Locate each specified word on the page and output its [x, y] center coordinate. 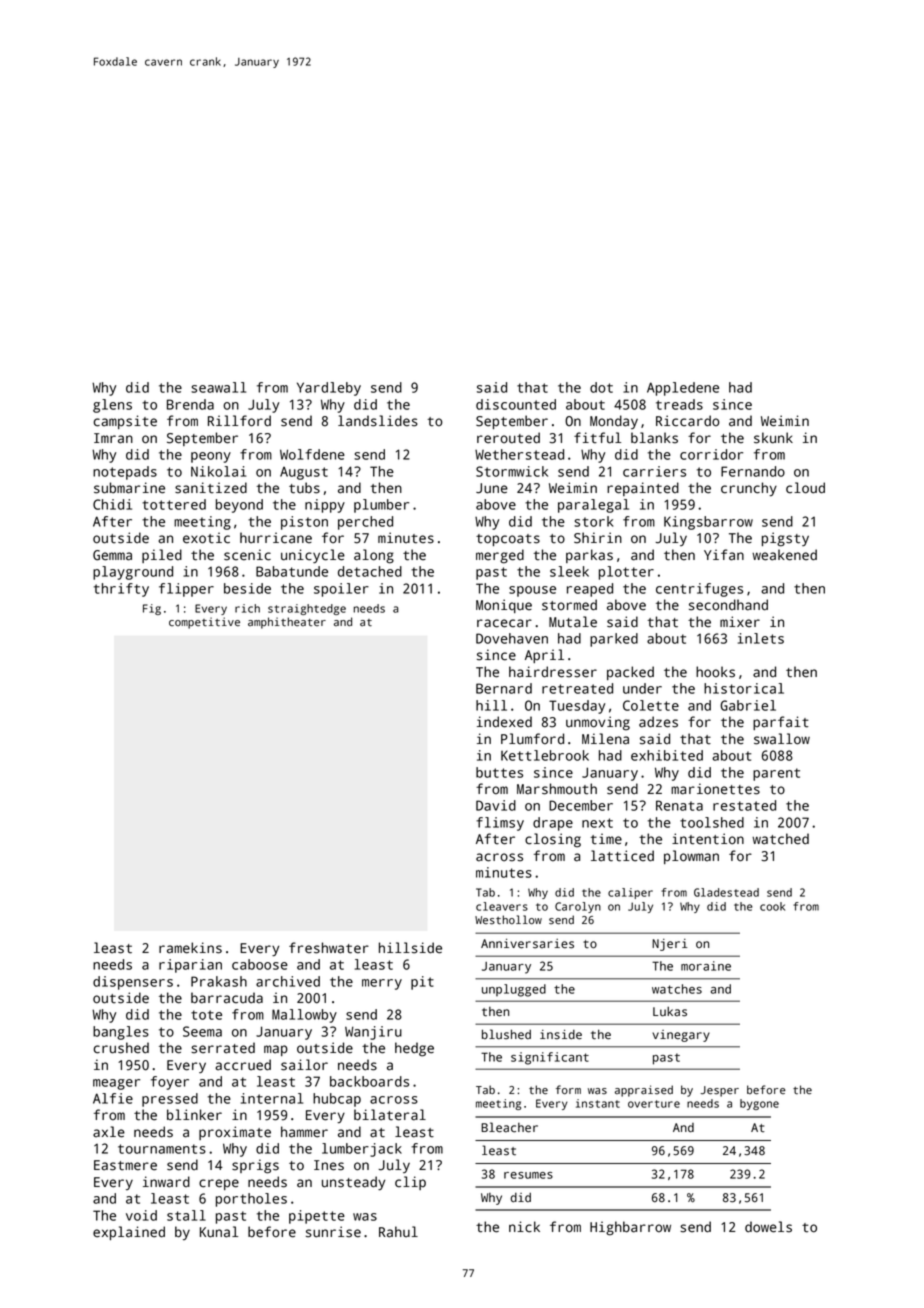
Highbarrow [630, 1228]
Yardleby [329, 389]
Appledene [683, 389]
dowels [768, 1227]
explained [129, 1233]
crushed [121, 1048]
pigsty [785, 539]
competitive [204, 623]
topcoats [508, 540]
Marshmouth [557, 789]
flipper [186, 590]
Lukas [670, 1011]
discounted [516, 404]
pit [422, 983]
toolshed [712, 822]
